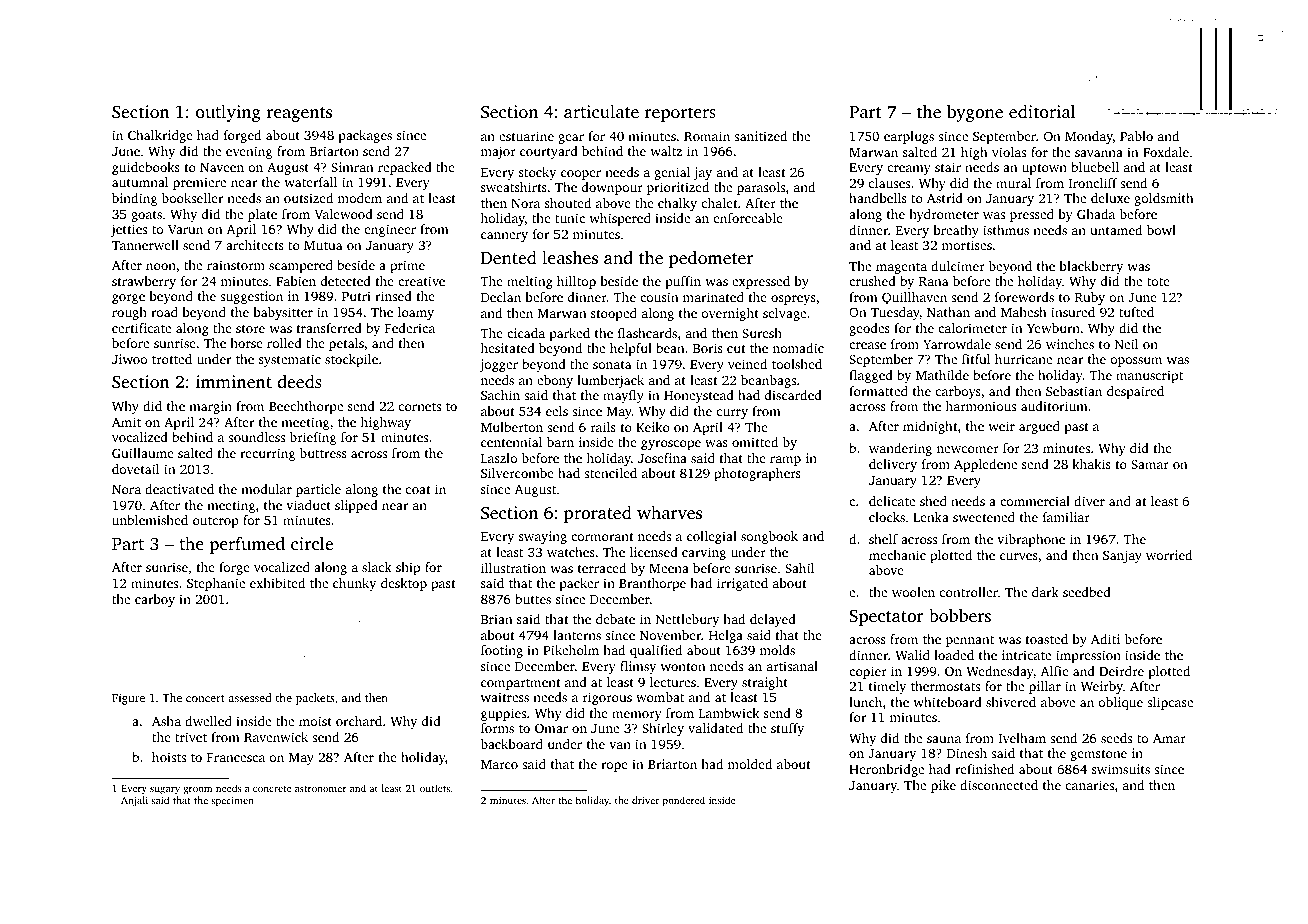  What do you see at coordinates (712, 537) in the screenshot?
I see `collegial` at bounding box center [712, 537].
